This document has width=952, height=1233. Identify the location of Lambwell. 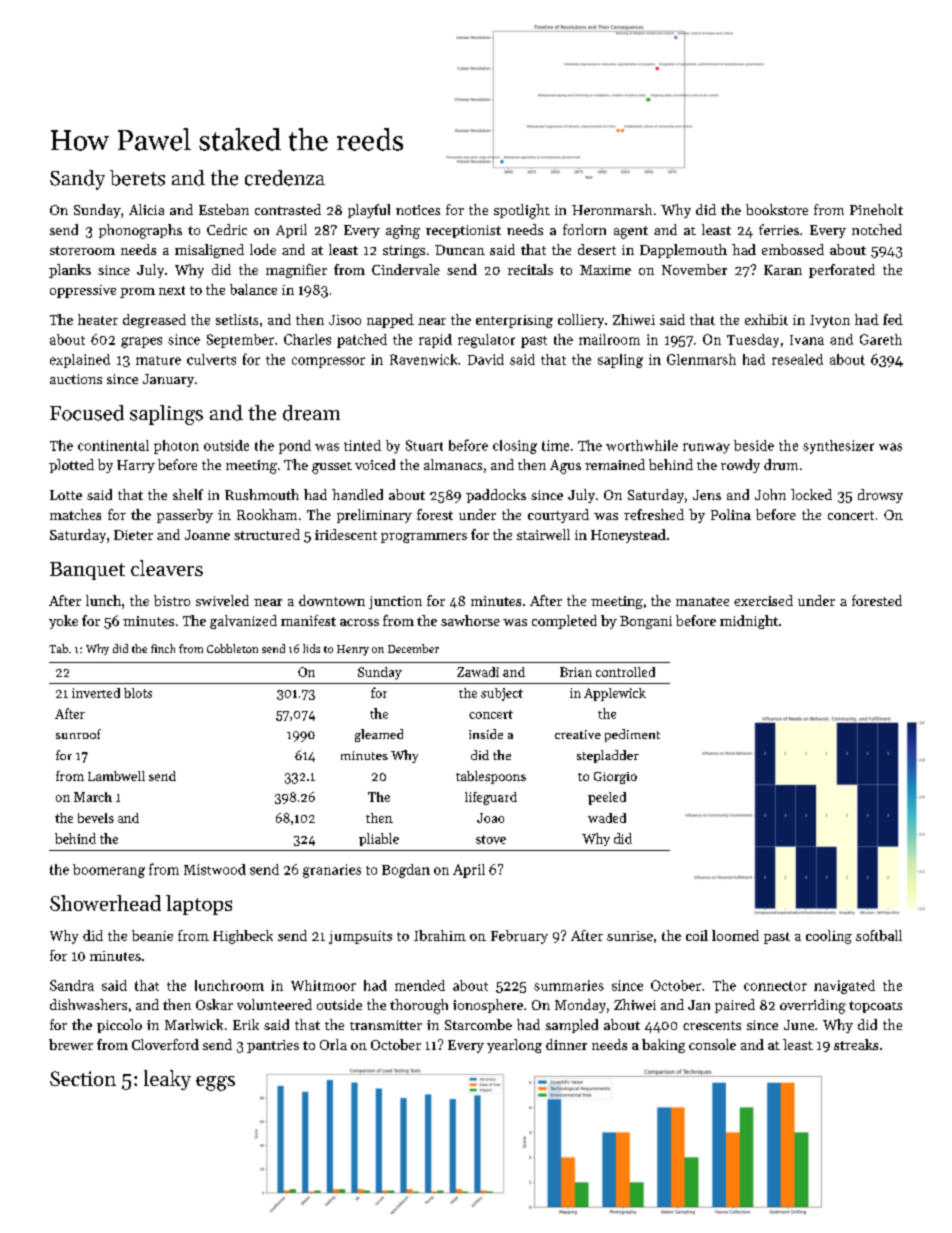
(116, 776).
